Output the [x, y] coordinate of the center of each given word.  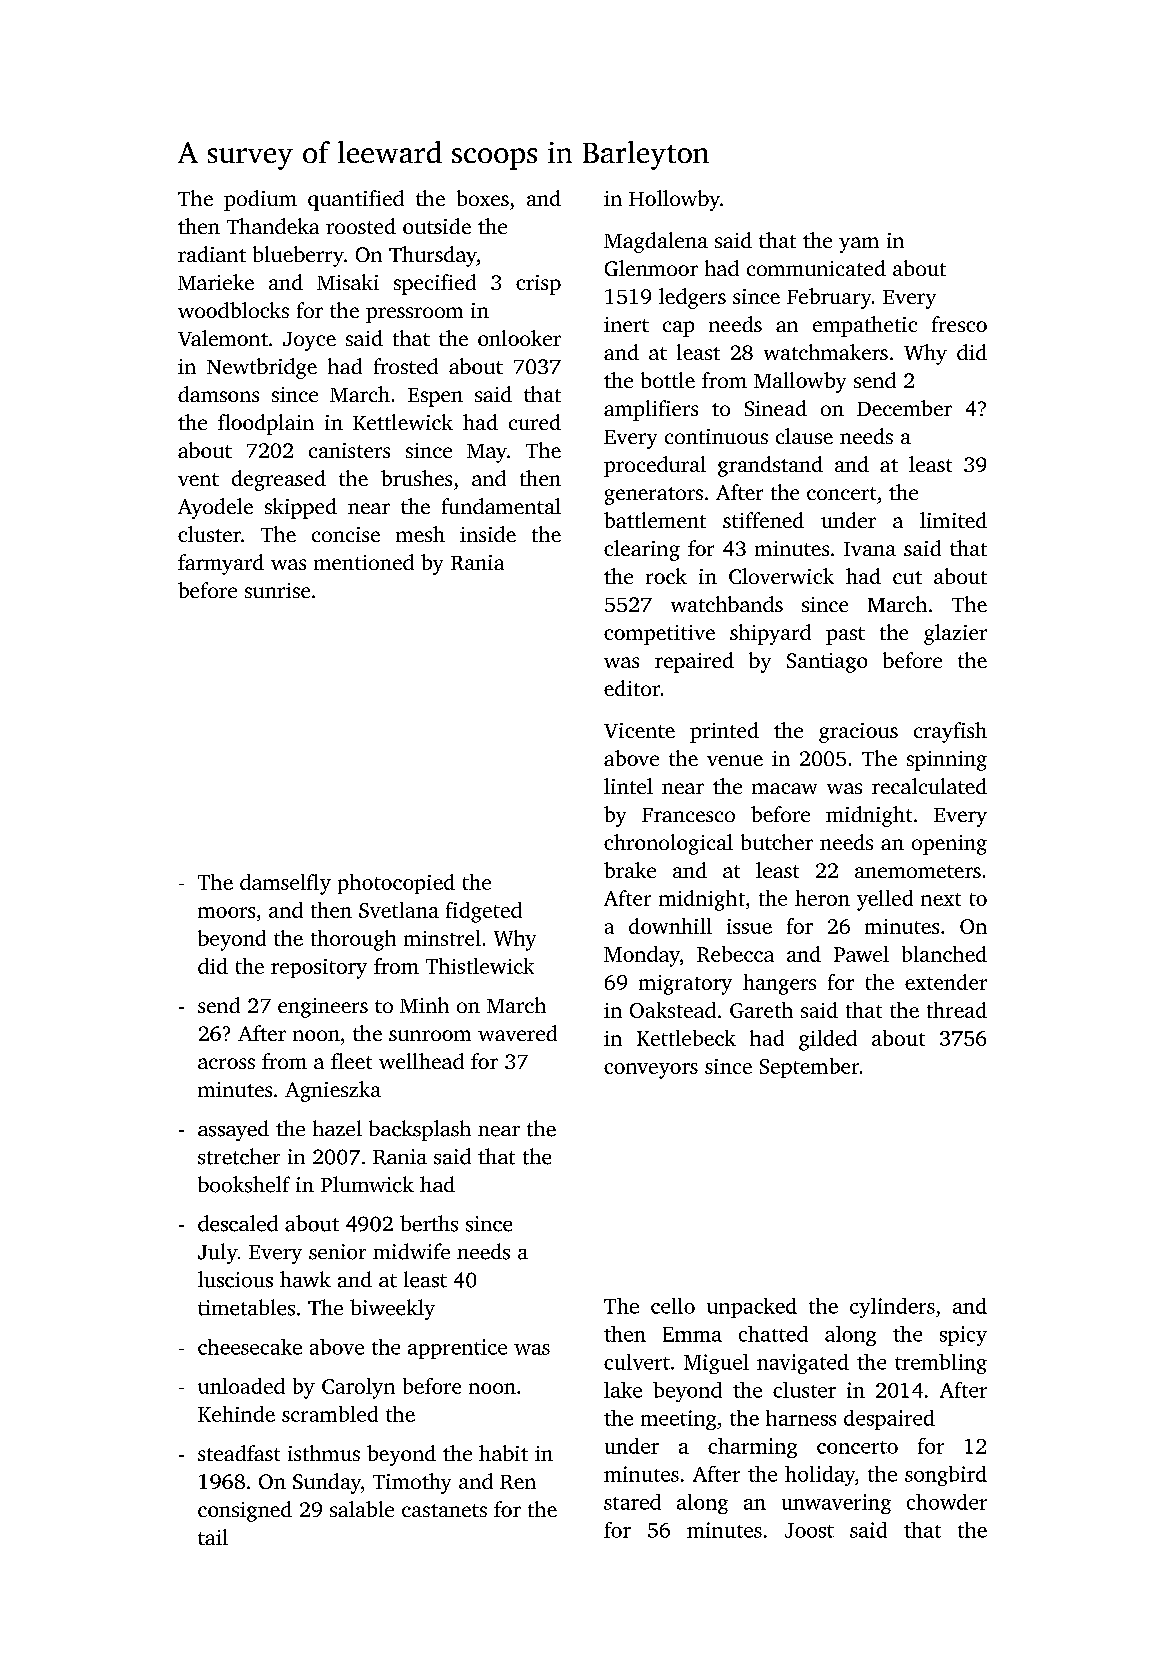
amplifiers [651, 410]
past [845, 636]
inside [488, 534]
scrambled [330, 1414]
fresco [959, 324]
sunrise [277, 590]
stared [632, 1502]
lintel [628, 786]
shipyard [770, 634]
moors [226, 912]
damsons [218, 394]
